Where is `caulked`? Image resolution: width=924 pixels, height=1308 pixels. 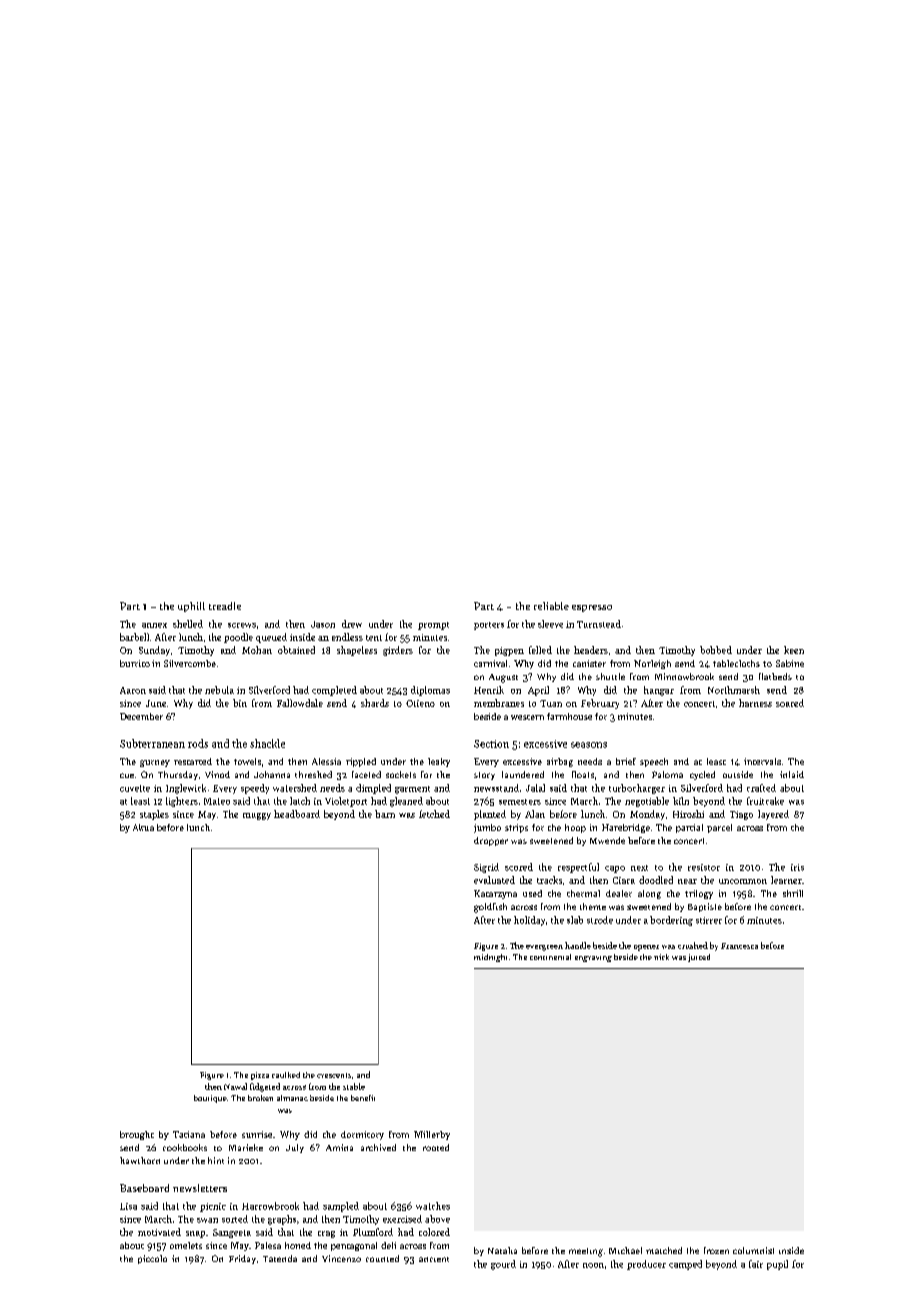
caulked is located at coordinates (286, 1075).
